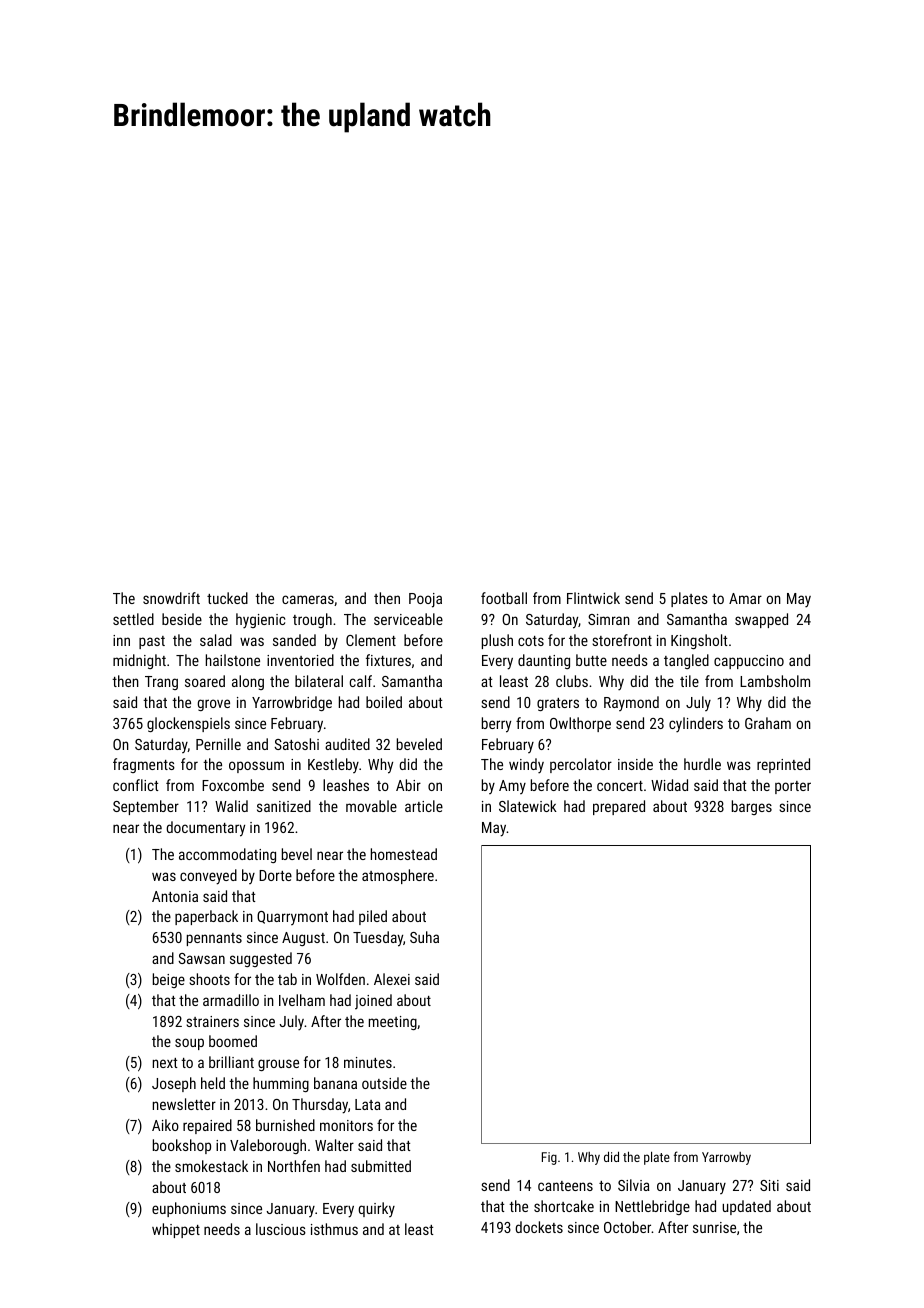 Image resolution: width=924 pixels, height=1308 pixels. What do you see at coordinates (539, 1227) in the image?
I see `dockets` at bounding box center [539, 1227].
